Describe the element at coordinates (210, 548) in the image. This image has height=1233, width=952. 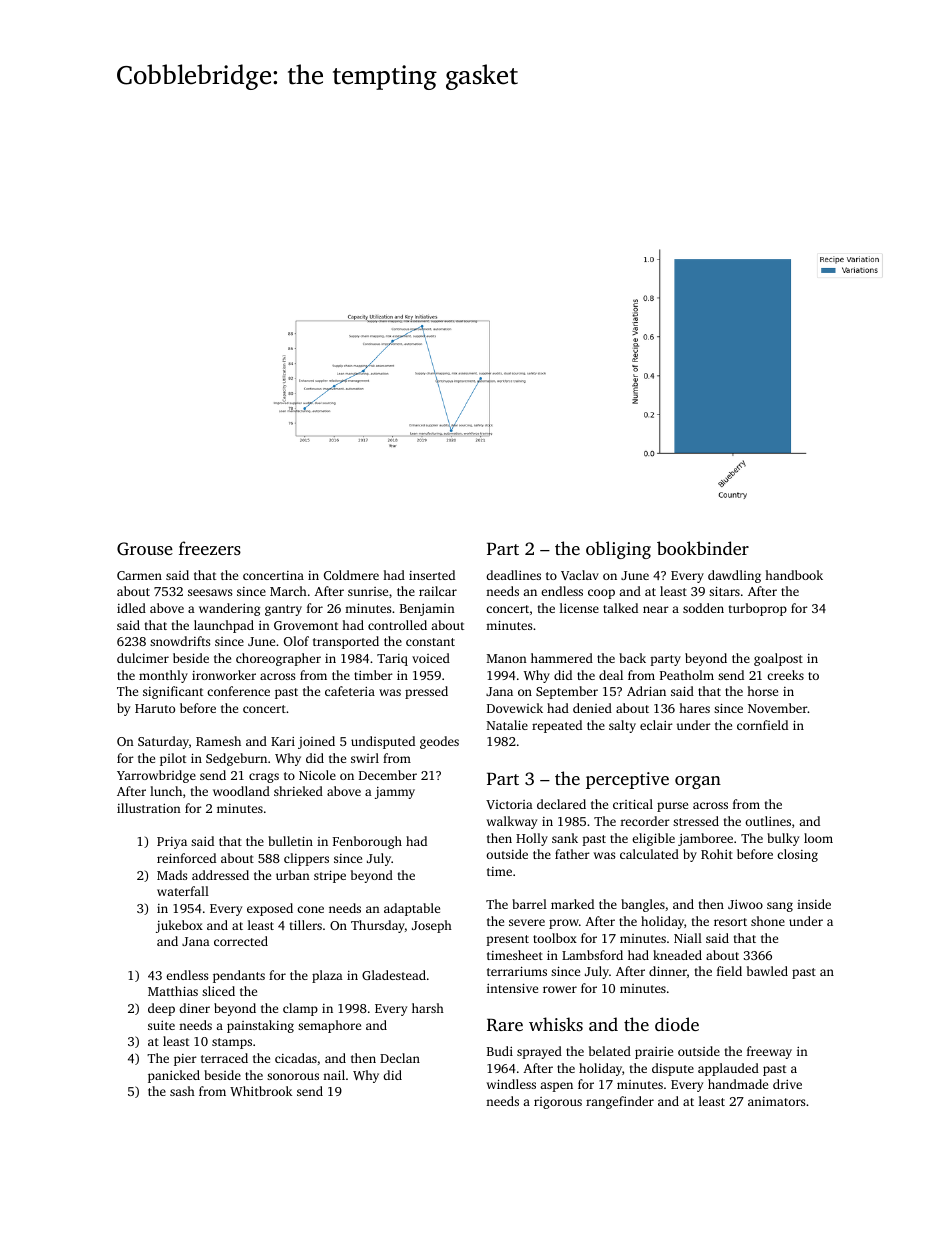
I see `freezers` at that location.
